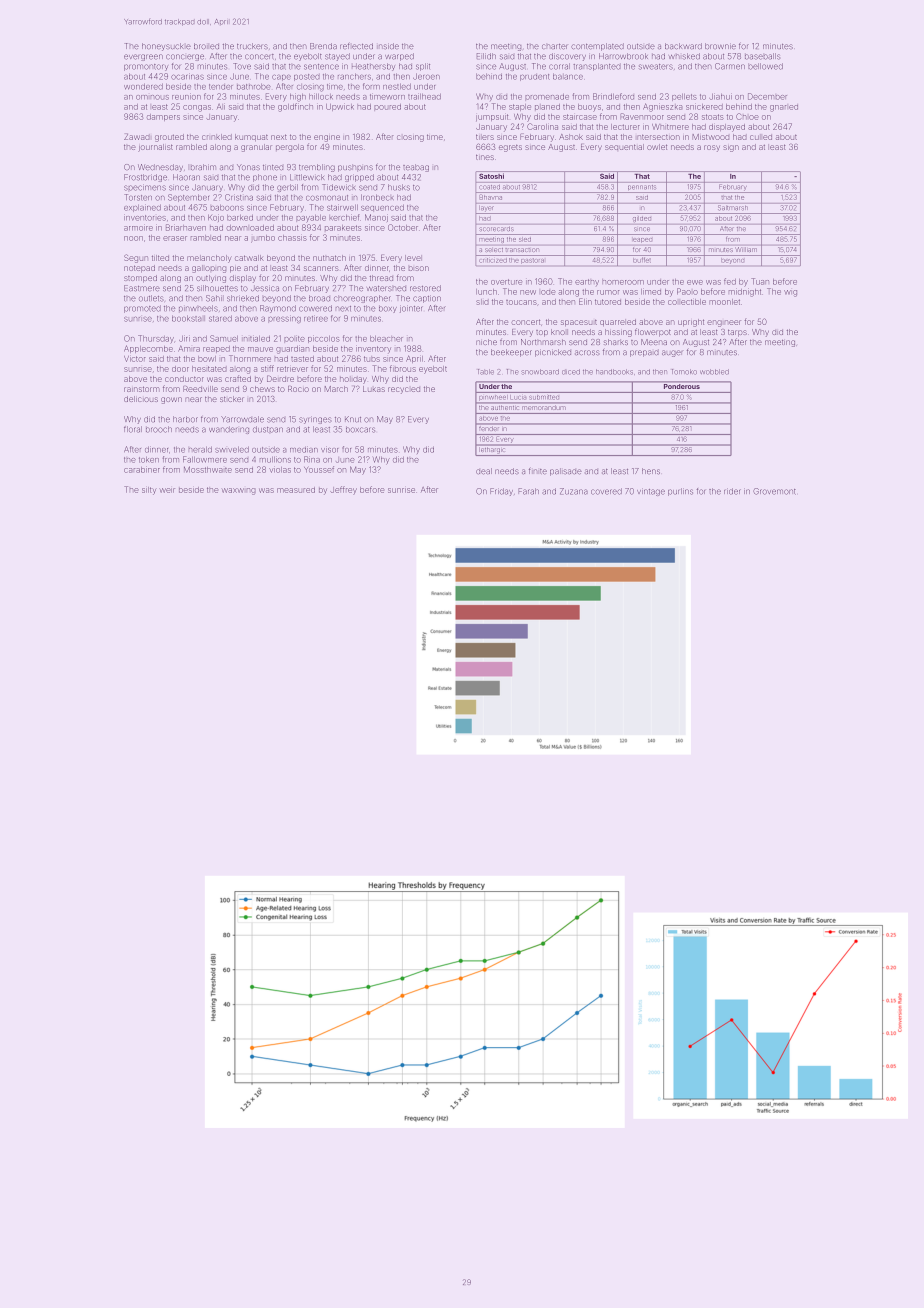  Describe the element at coordinates (146, 67) in the document. I see `promontory` at that location.
